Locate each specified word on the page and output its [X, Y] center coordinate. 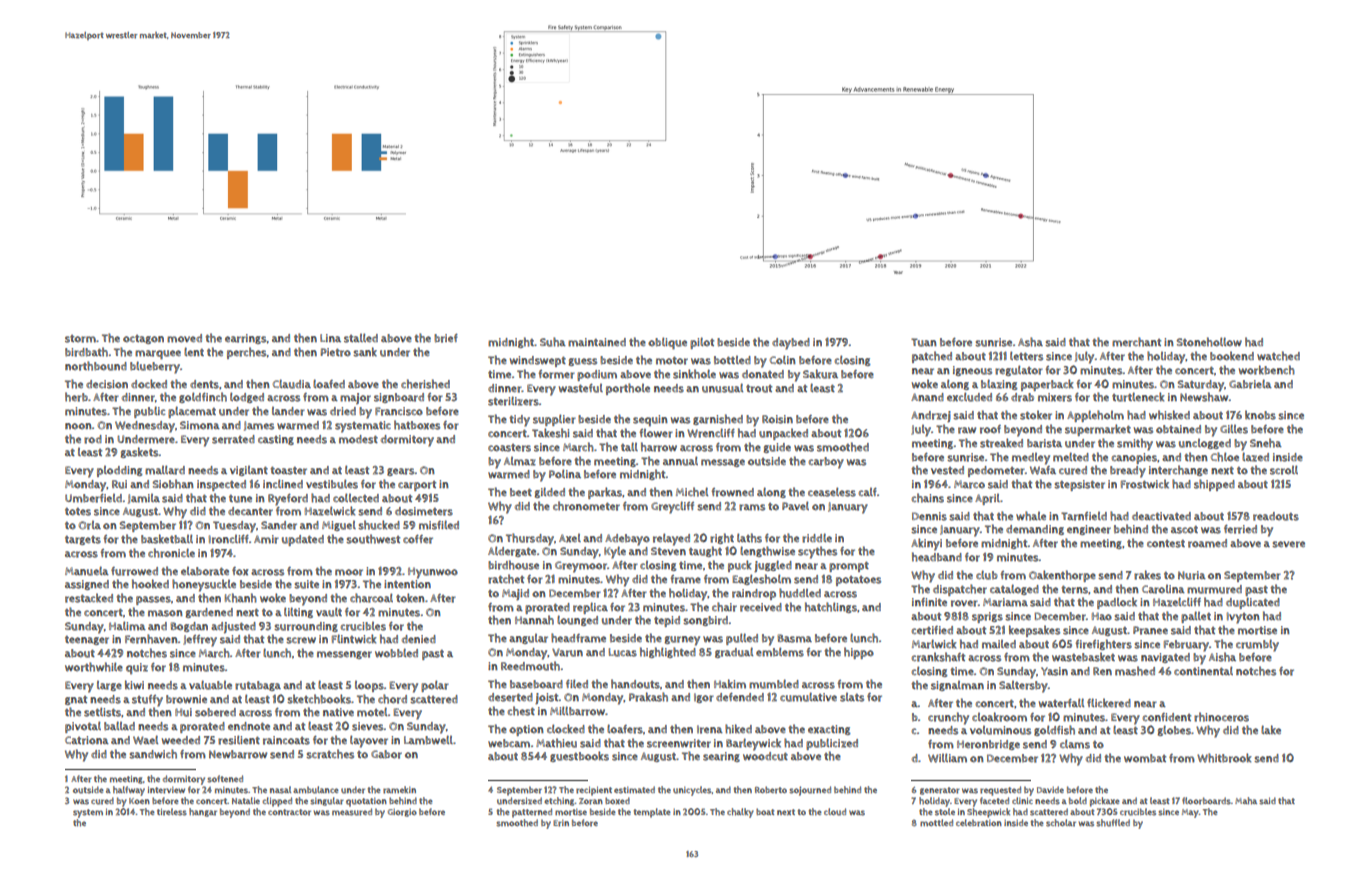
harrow [659, 447]
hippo [859, 653]
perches [247, 353]
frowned [733, 492]
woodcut [765, 756]
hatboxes [417, 425]
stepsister [1079, 485]
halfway [129, 791]
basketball [167, 539]
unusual [722, 388]
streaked [1001, 443]
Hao [1102, 616]
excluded [969, 397]
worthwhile [94, 667]
